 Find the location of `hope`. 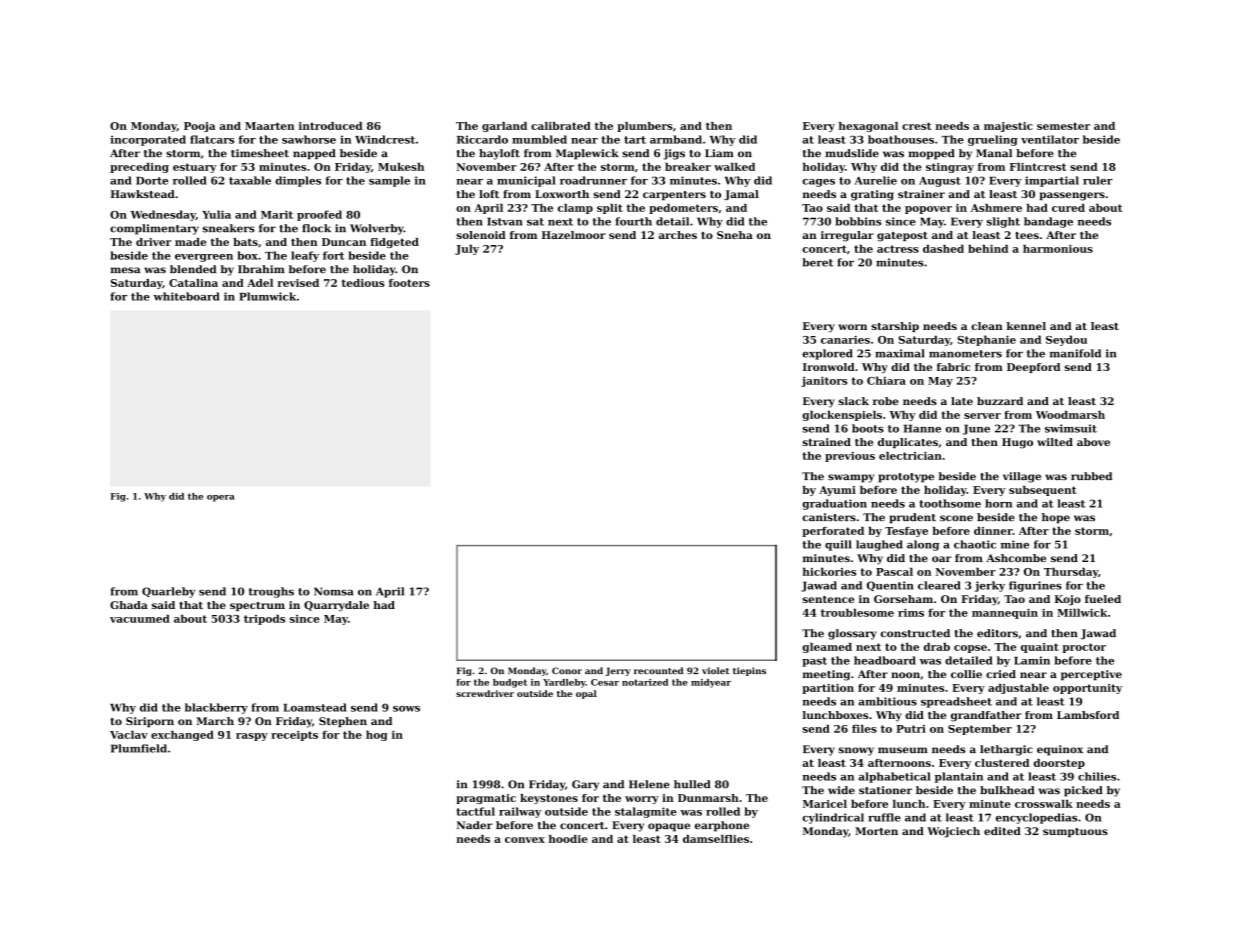

hope is located at coordinates (1056, 518).
